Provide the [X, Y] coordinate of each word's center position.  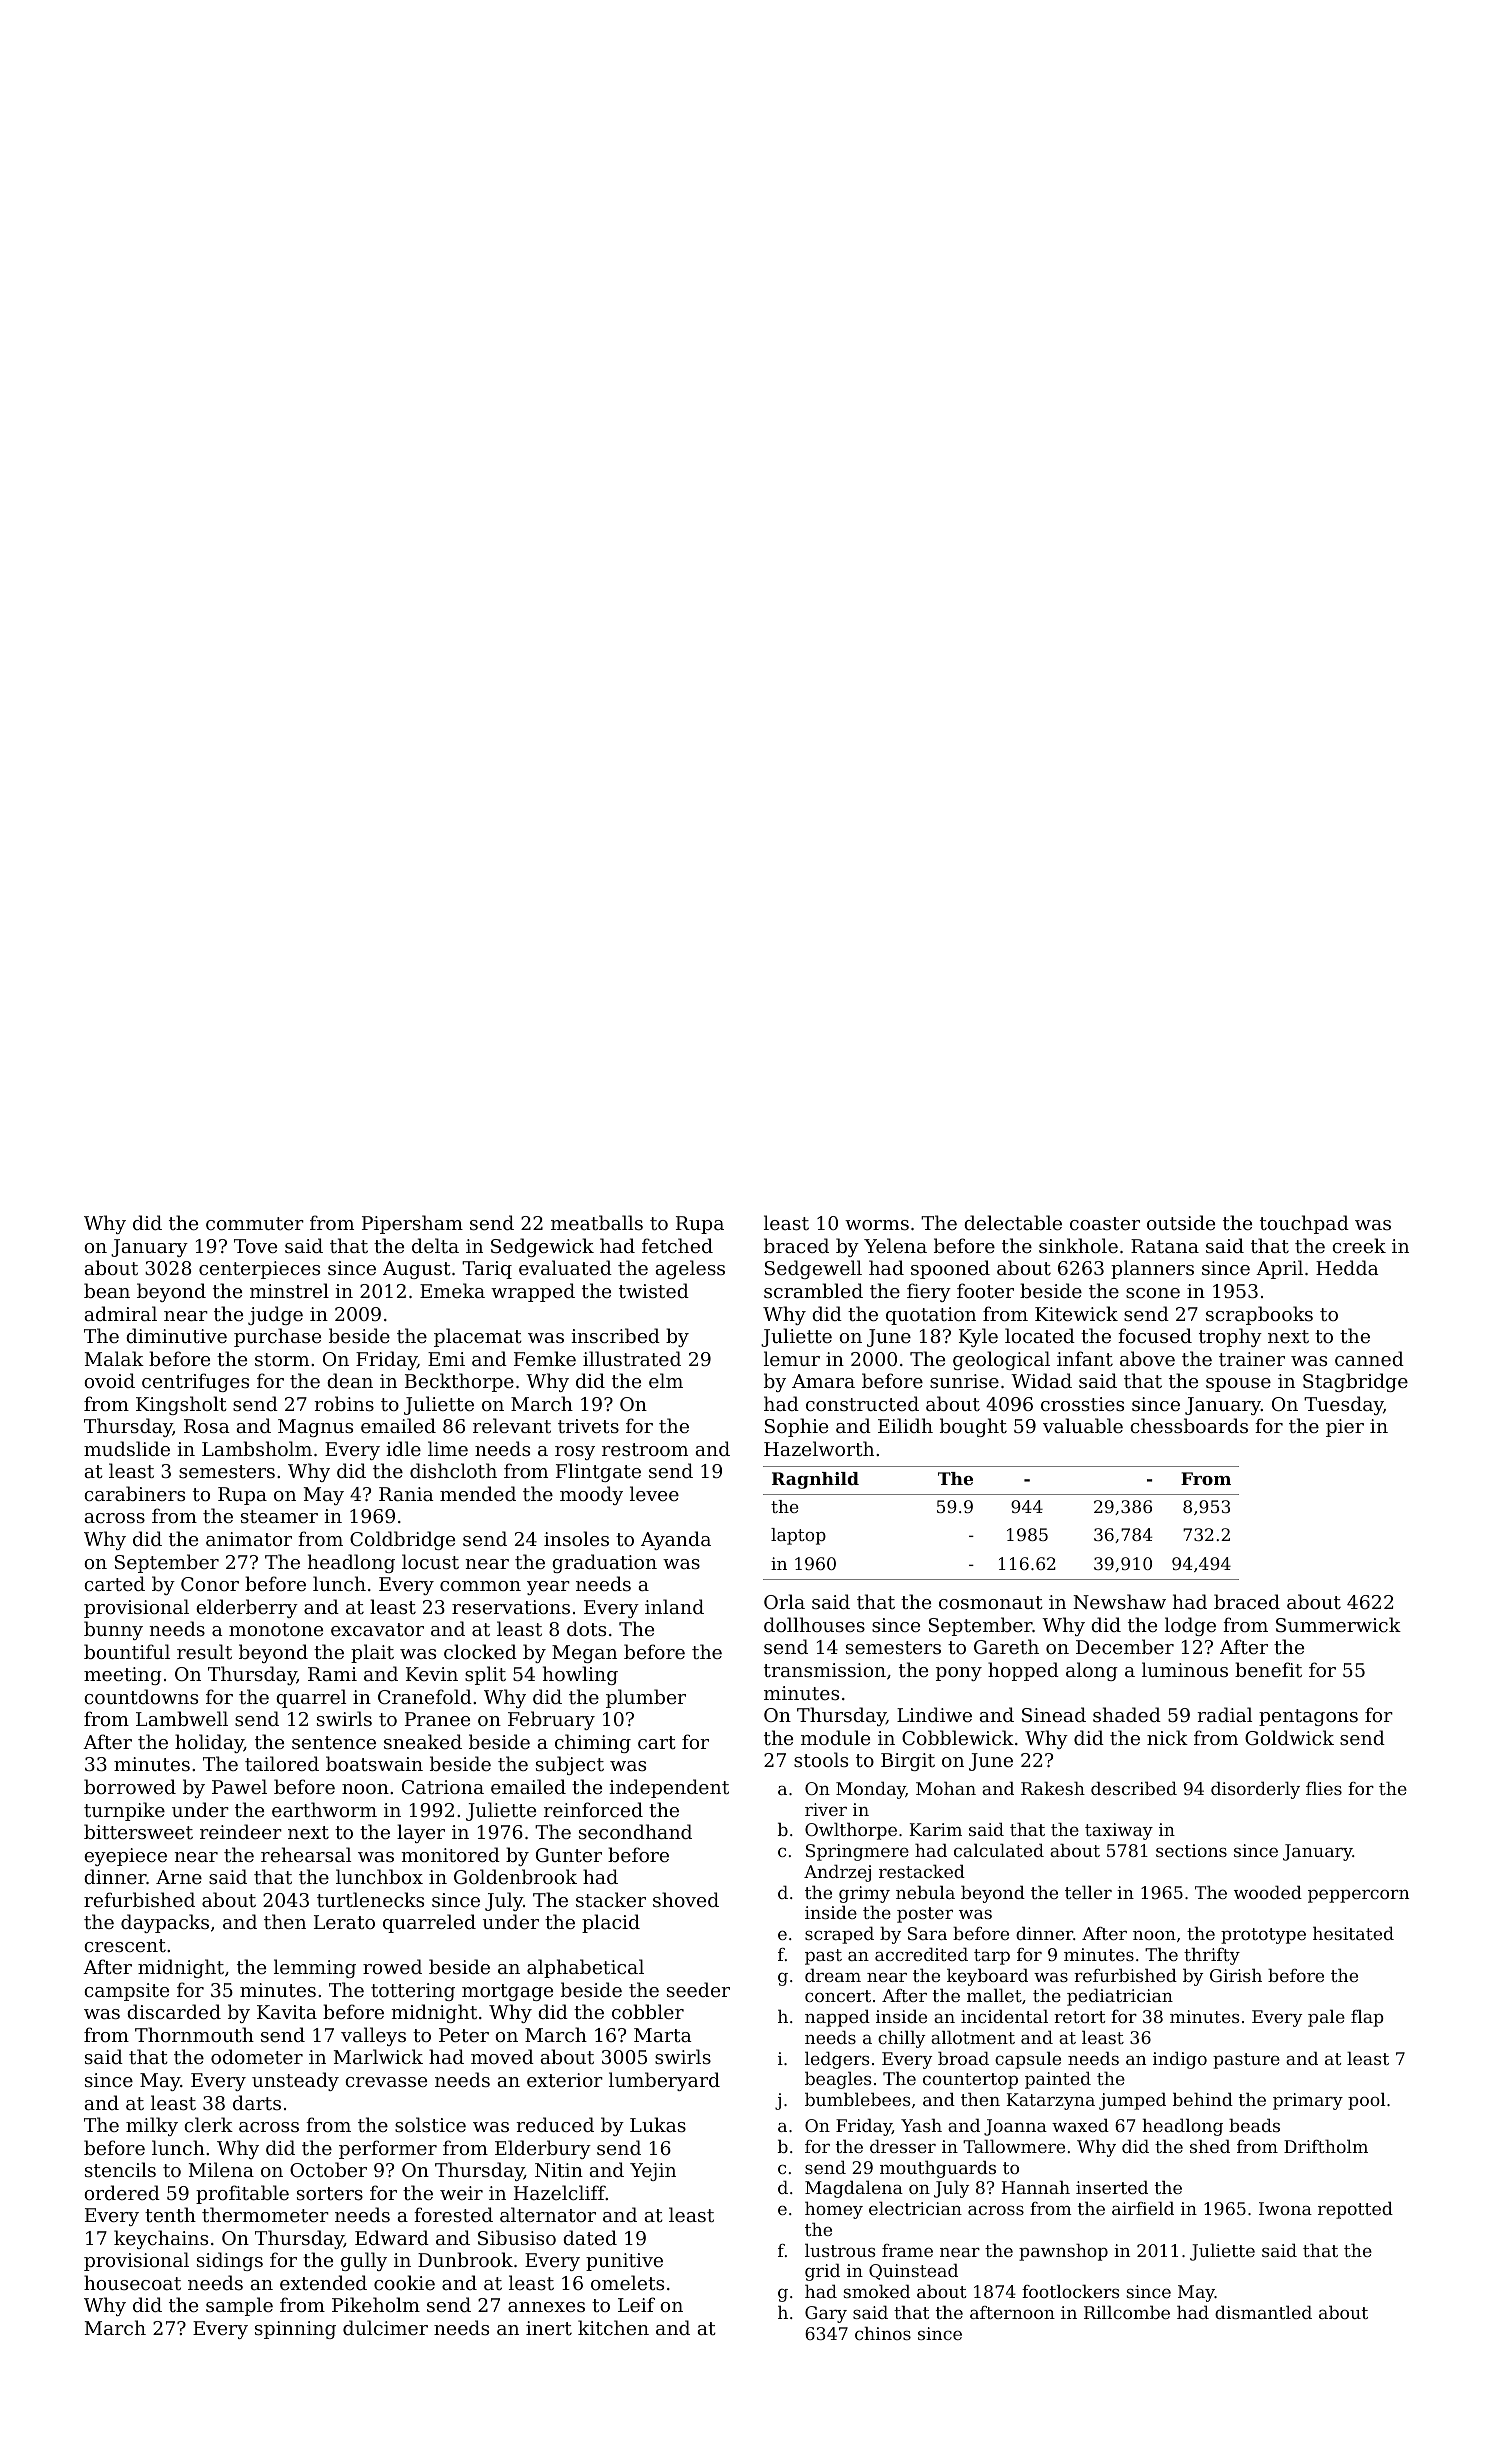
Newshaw [1119, 1601]
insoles [576, 1538]
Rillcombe [1127, 2312]
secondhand [635, 1831]
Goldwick [1289, 1738]
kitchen [613, 2327]
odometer [257, 2056]
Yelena [895, 1245]
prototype [1263, 1936]
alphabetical [585, 1968]
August [417, 1270]
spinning [295, 2330]
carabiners [134, 1493]
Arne [179, 1877]
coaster [1105, 1223]
